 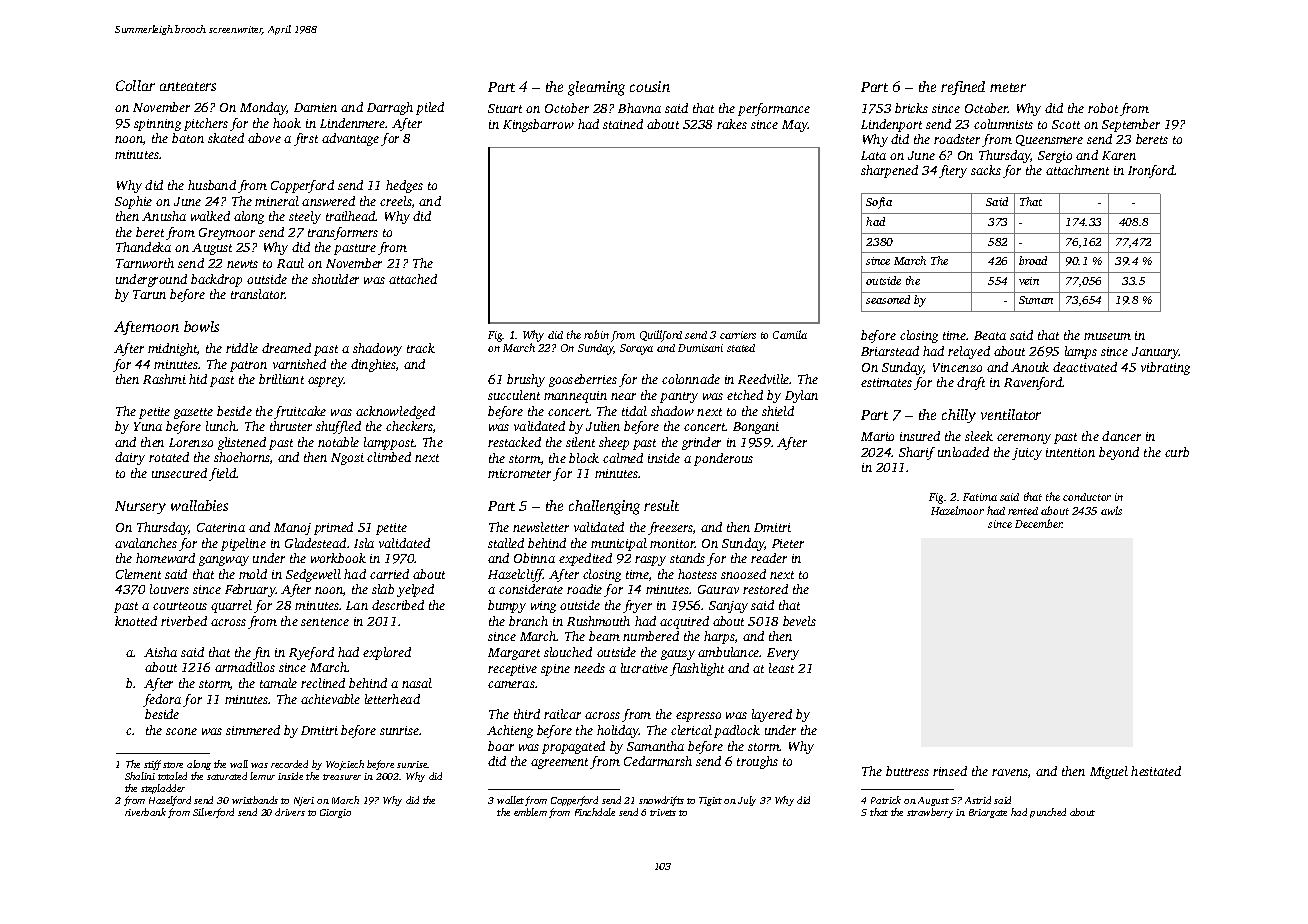 I want to click on estimates, so click(x=886, y=382).
